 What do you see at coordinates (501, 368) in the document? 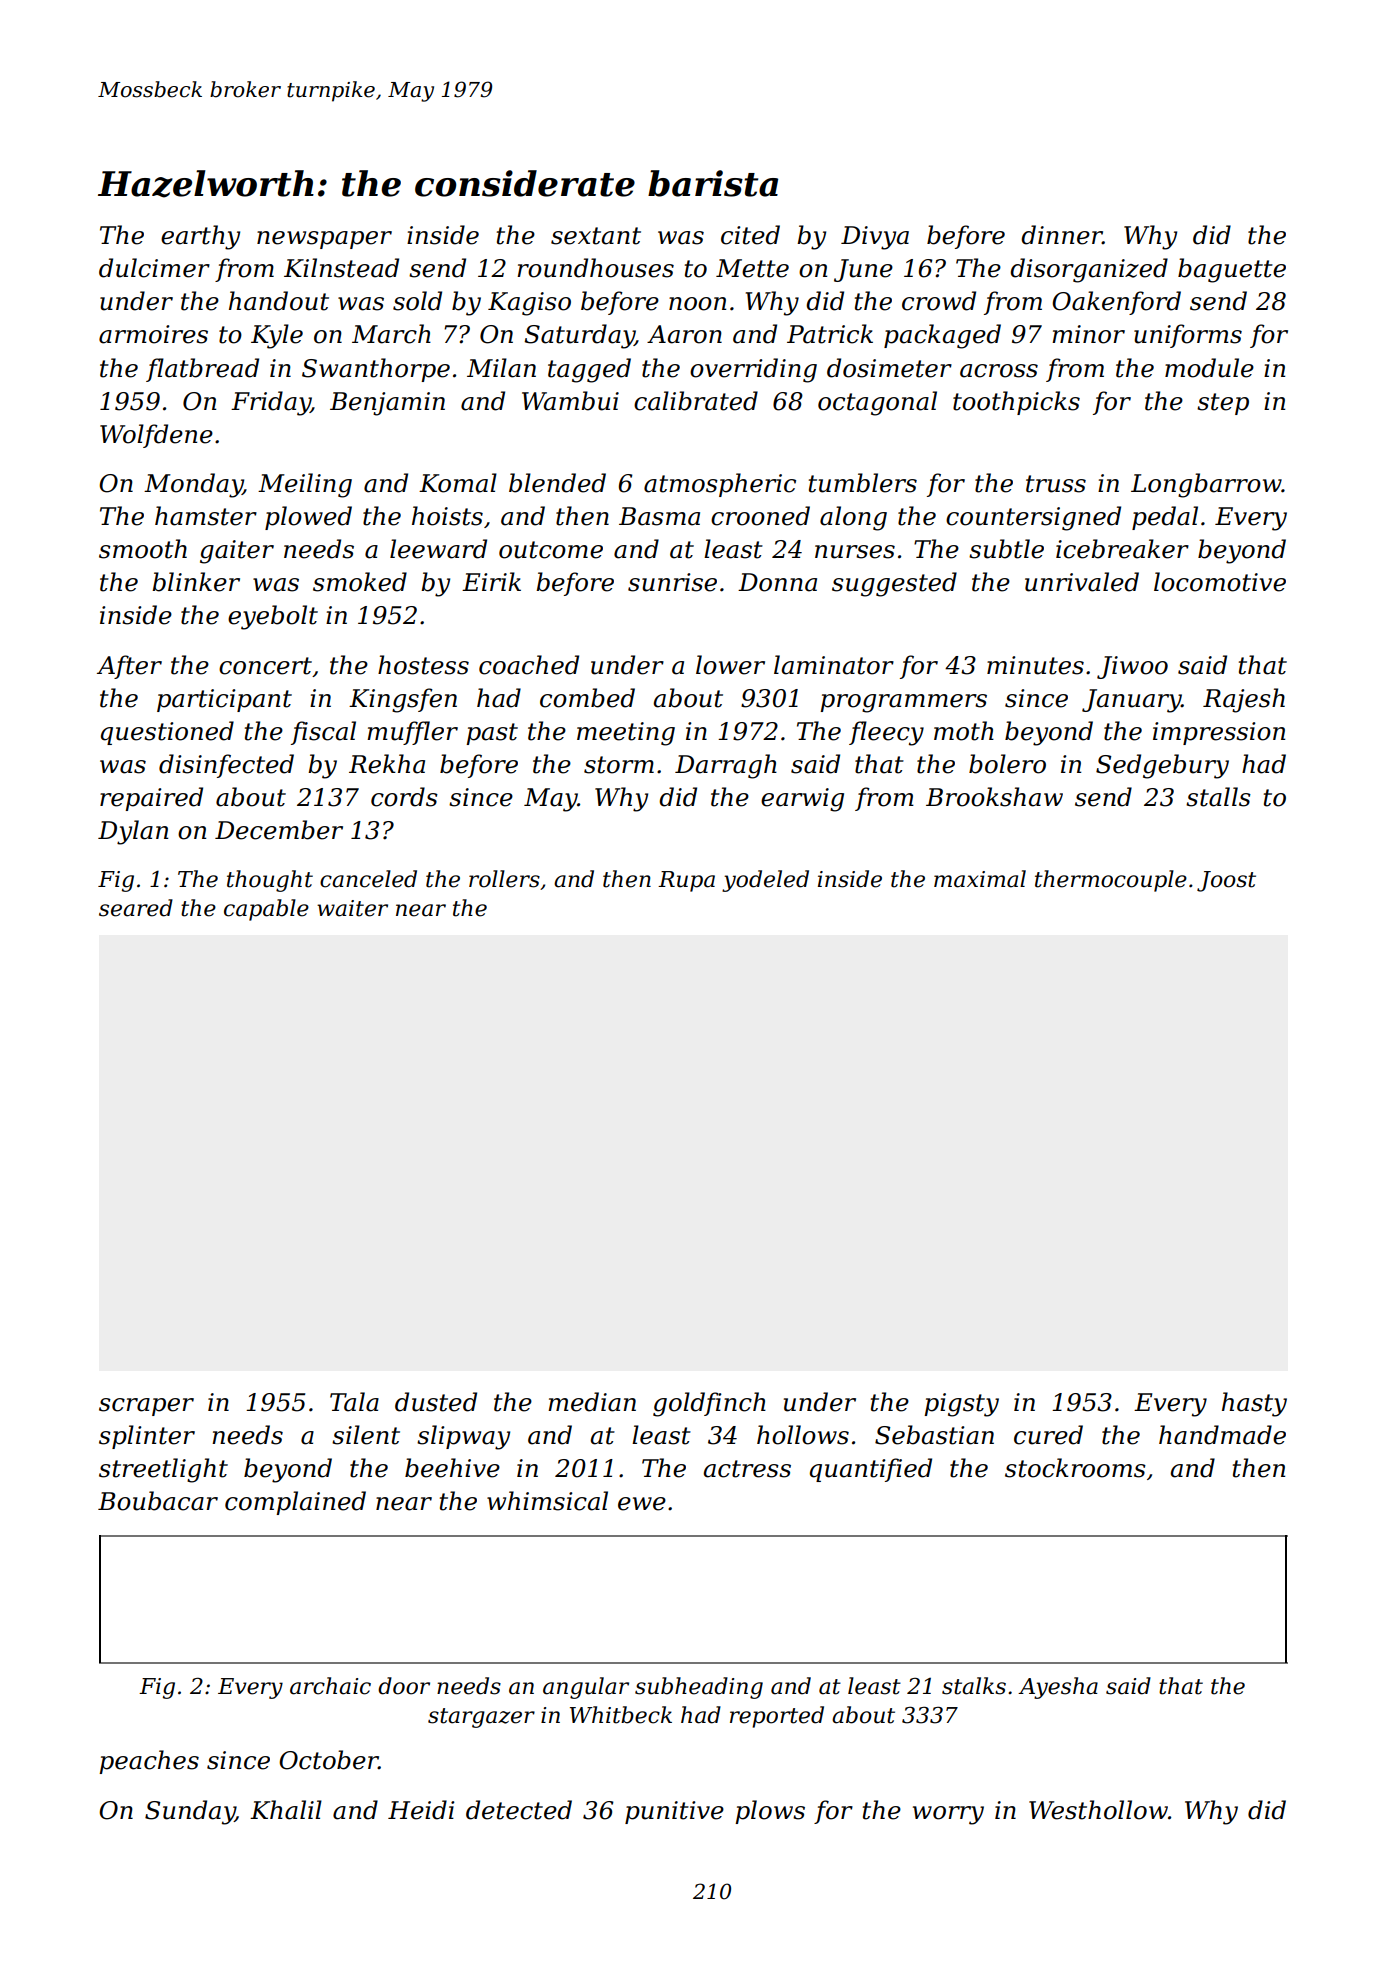
I see `Milan` at bounding box center [501, 368].
